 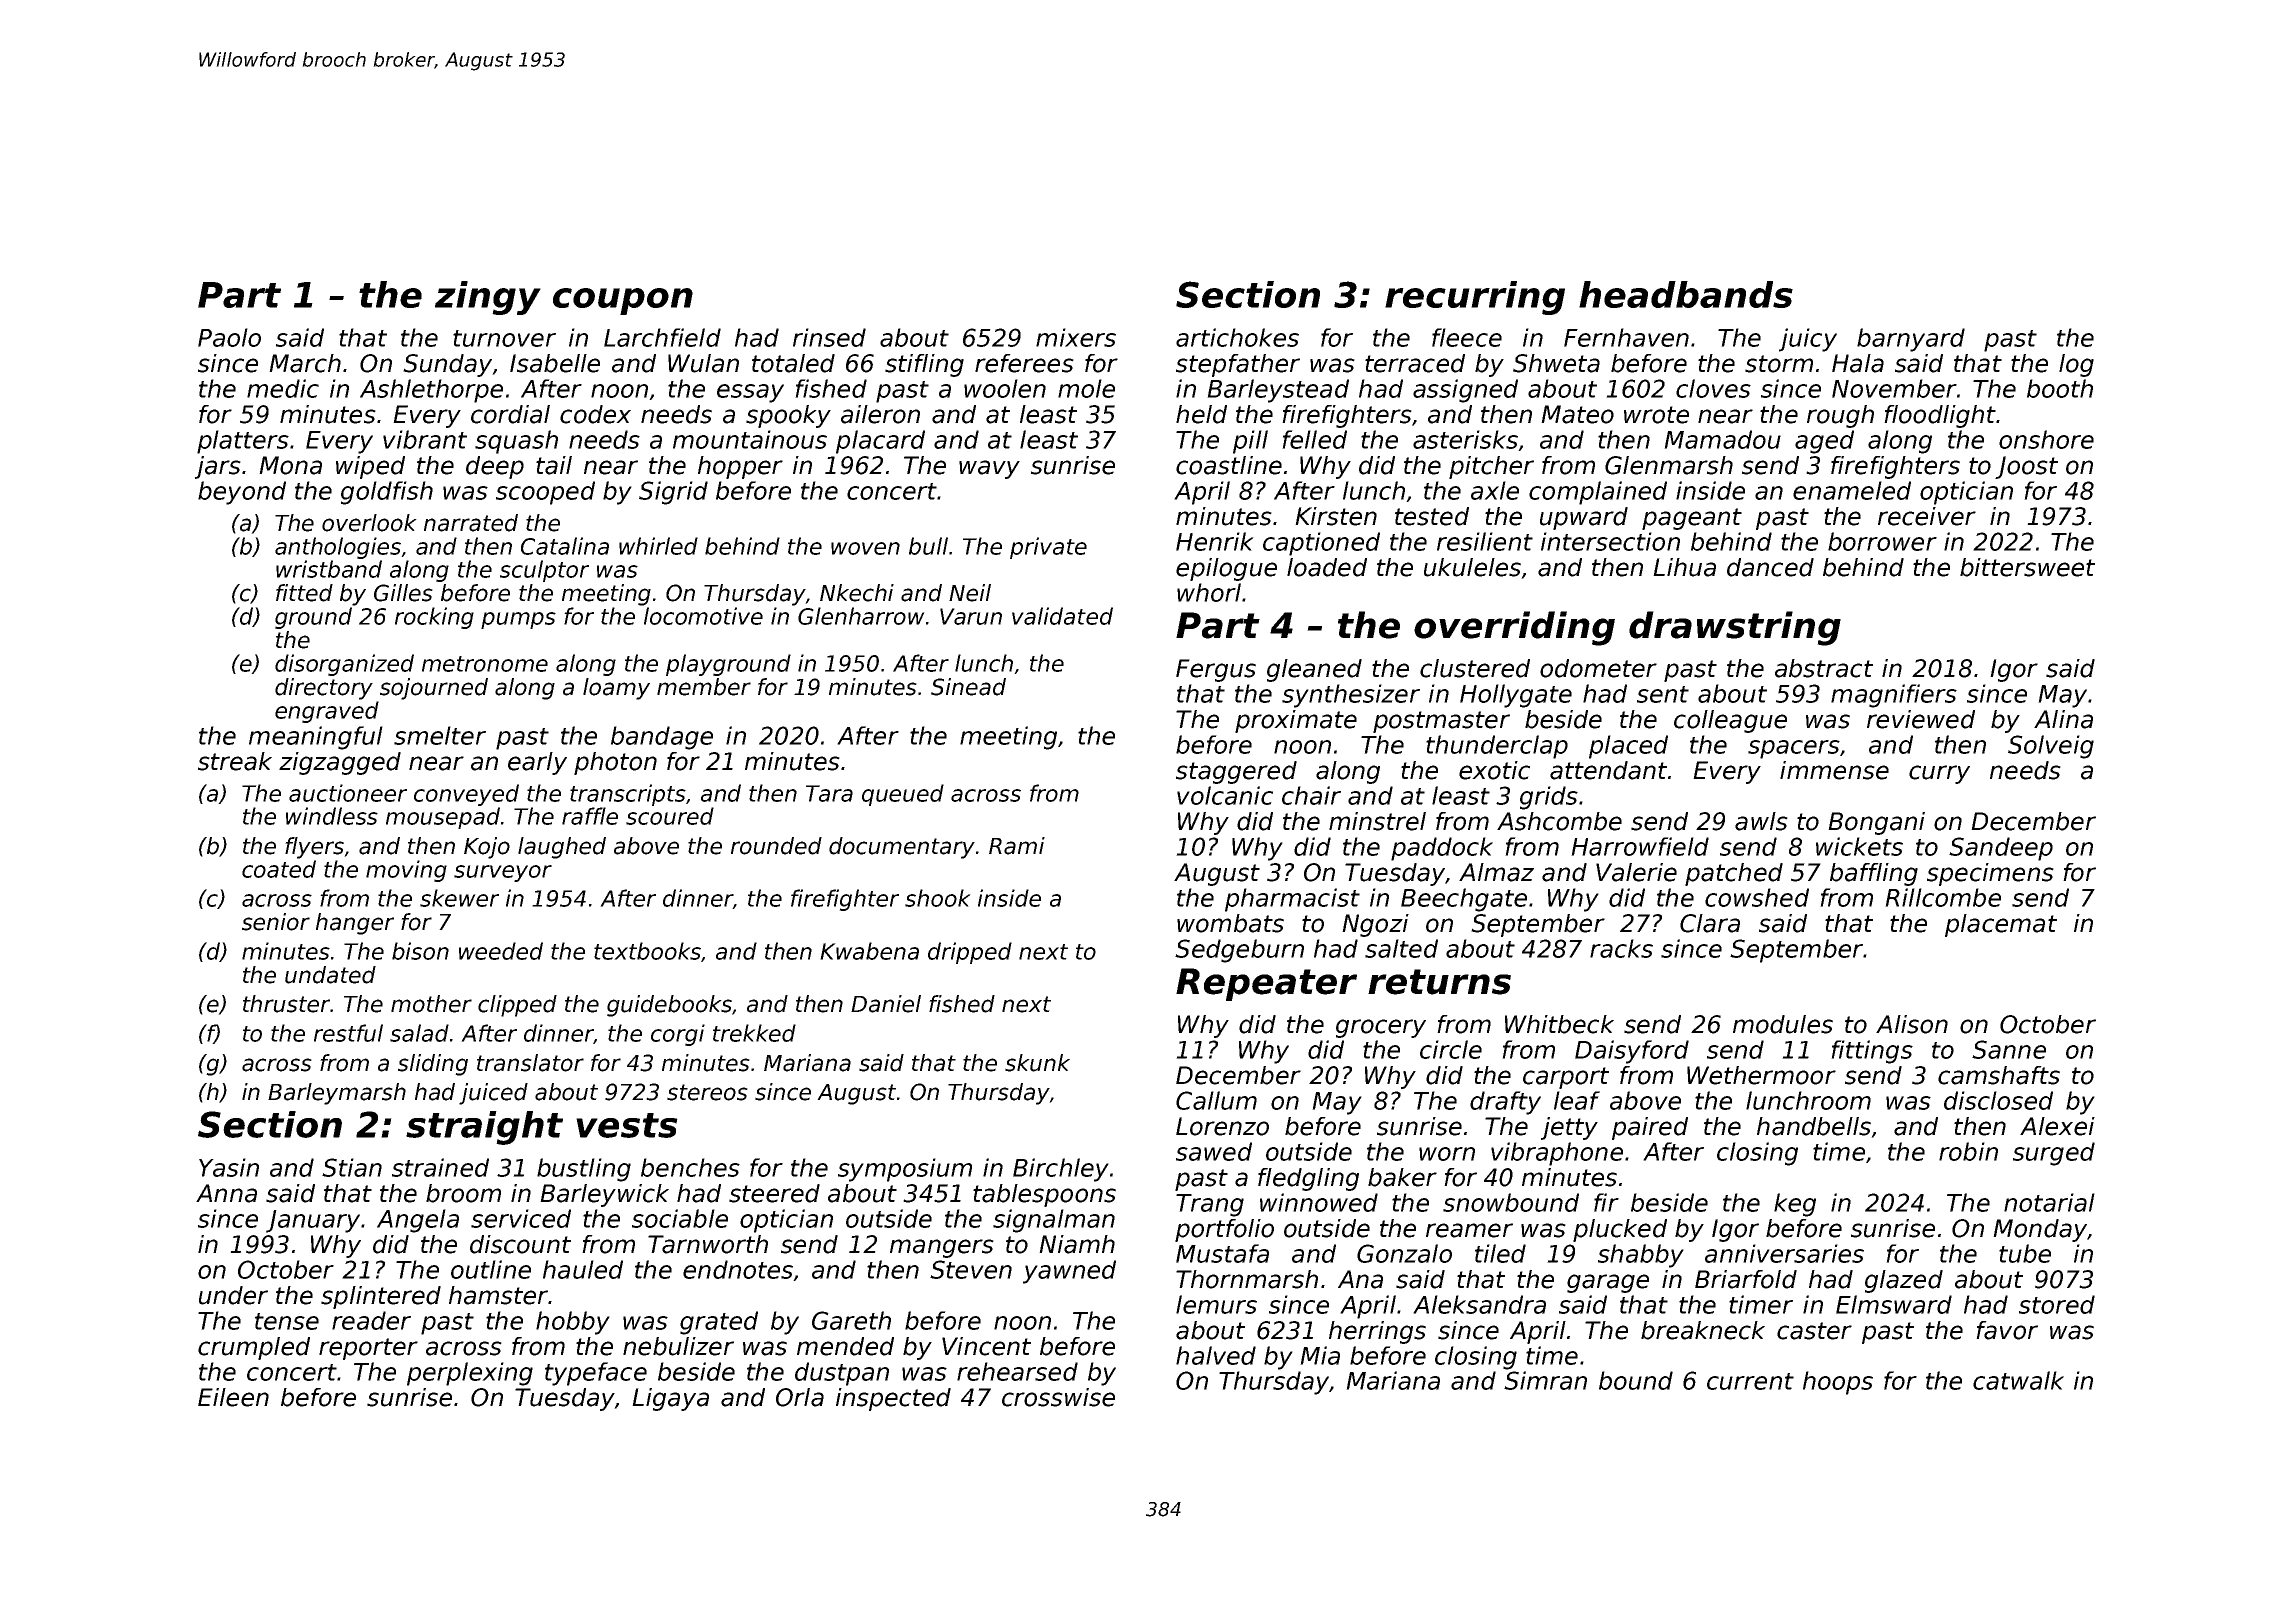 I want to click on salted, so click(x=1401, y=948).
